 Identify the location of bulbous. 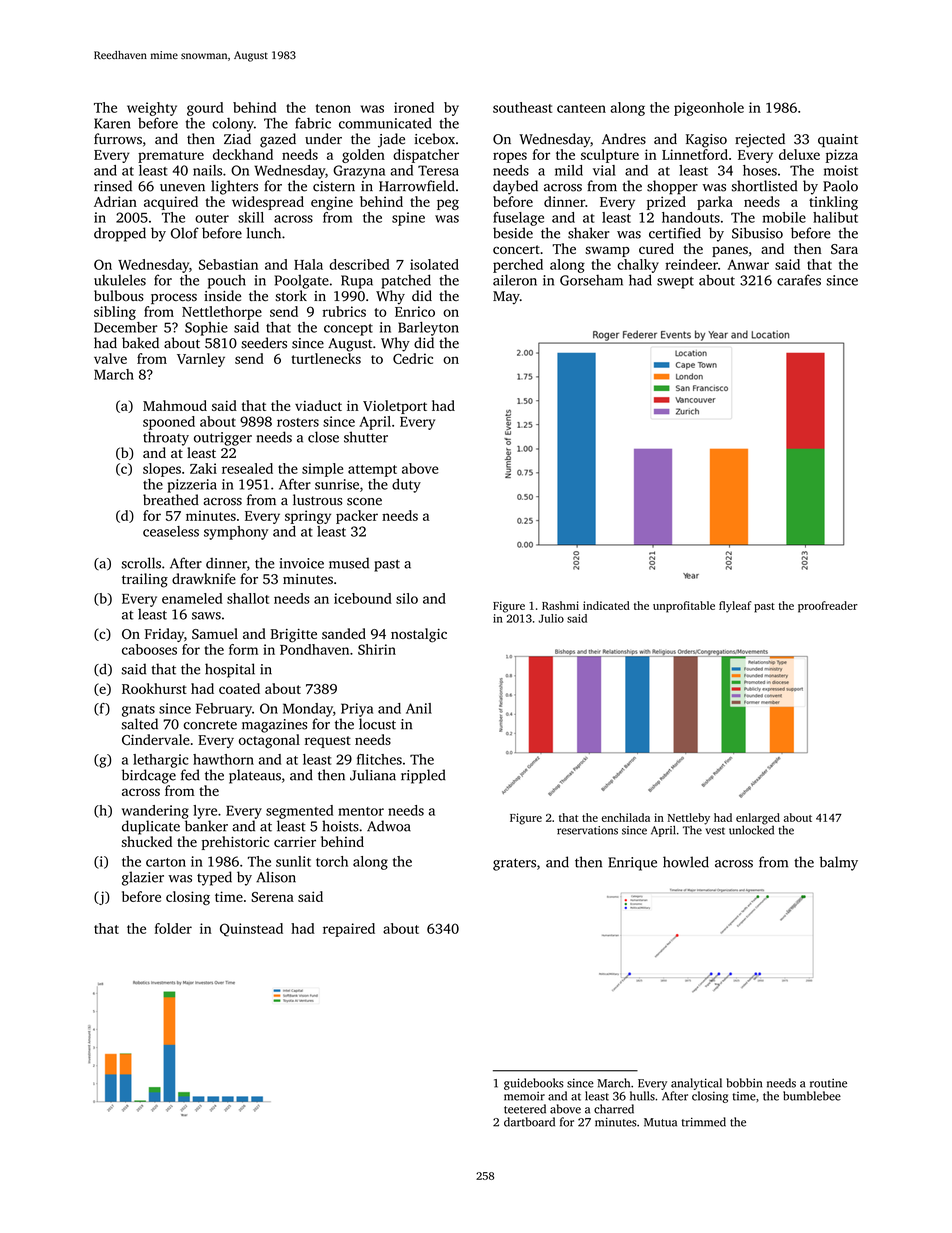
(119, 296).
